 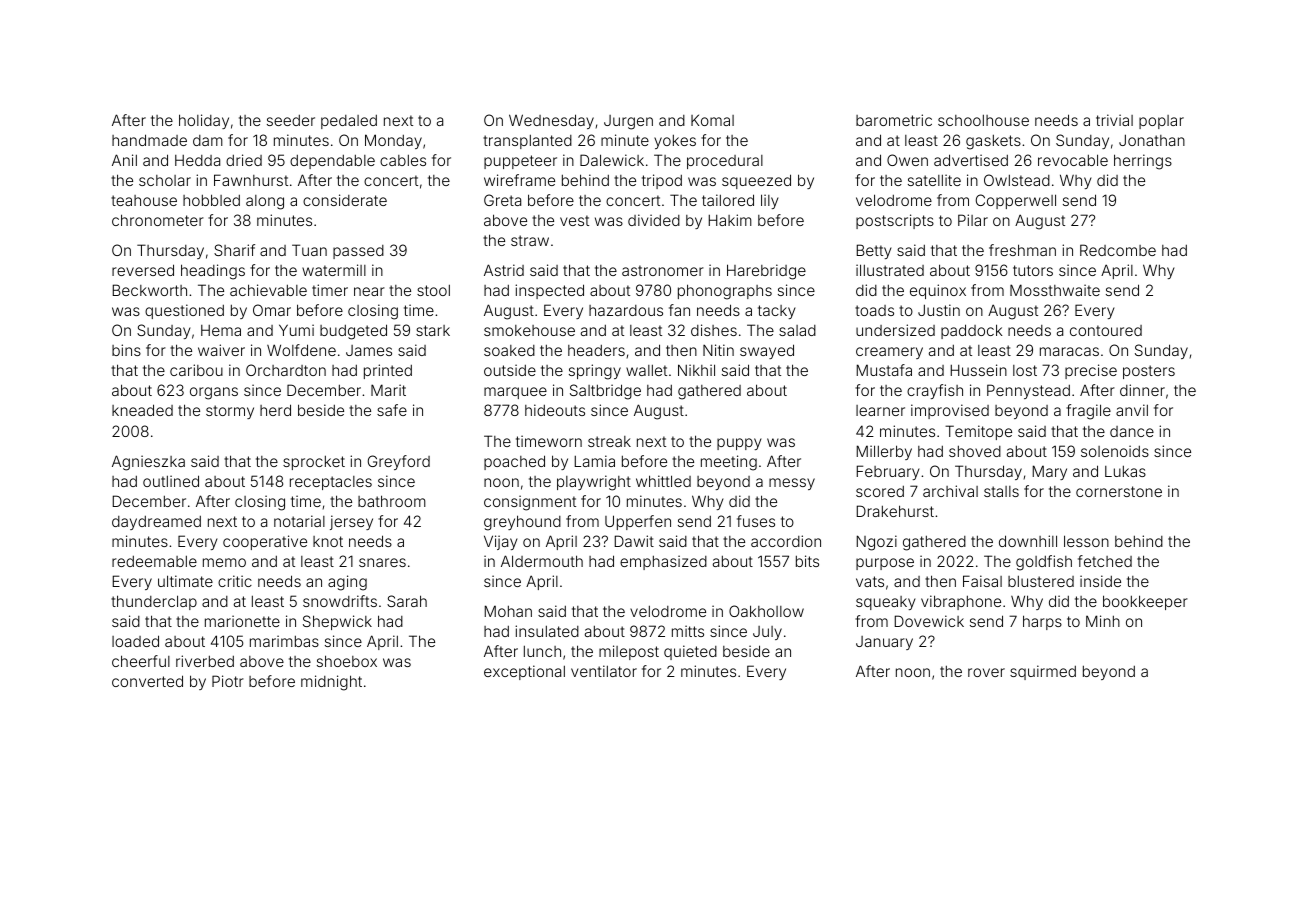 What do you see at coordinates (205, 661) in the page?
I see `riverbed` at bounding box center [205, 661].
